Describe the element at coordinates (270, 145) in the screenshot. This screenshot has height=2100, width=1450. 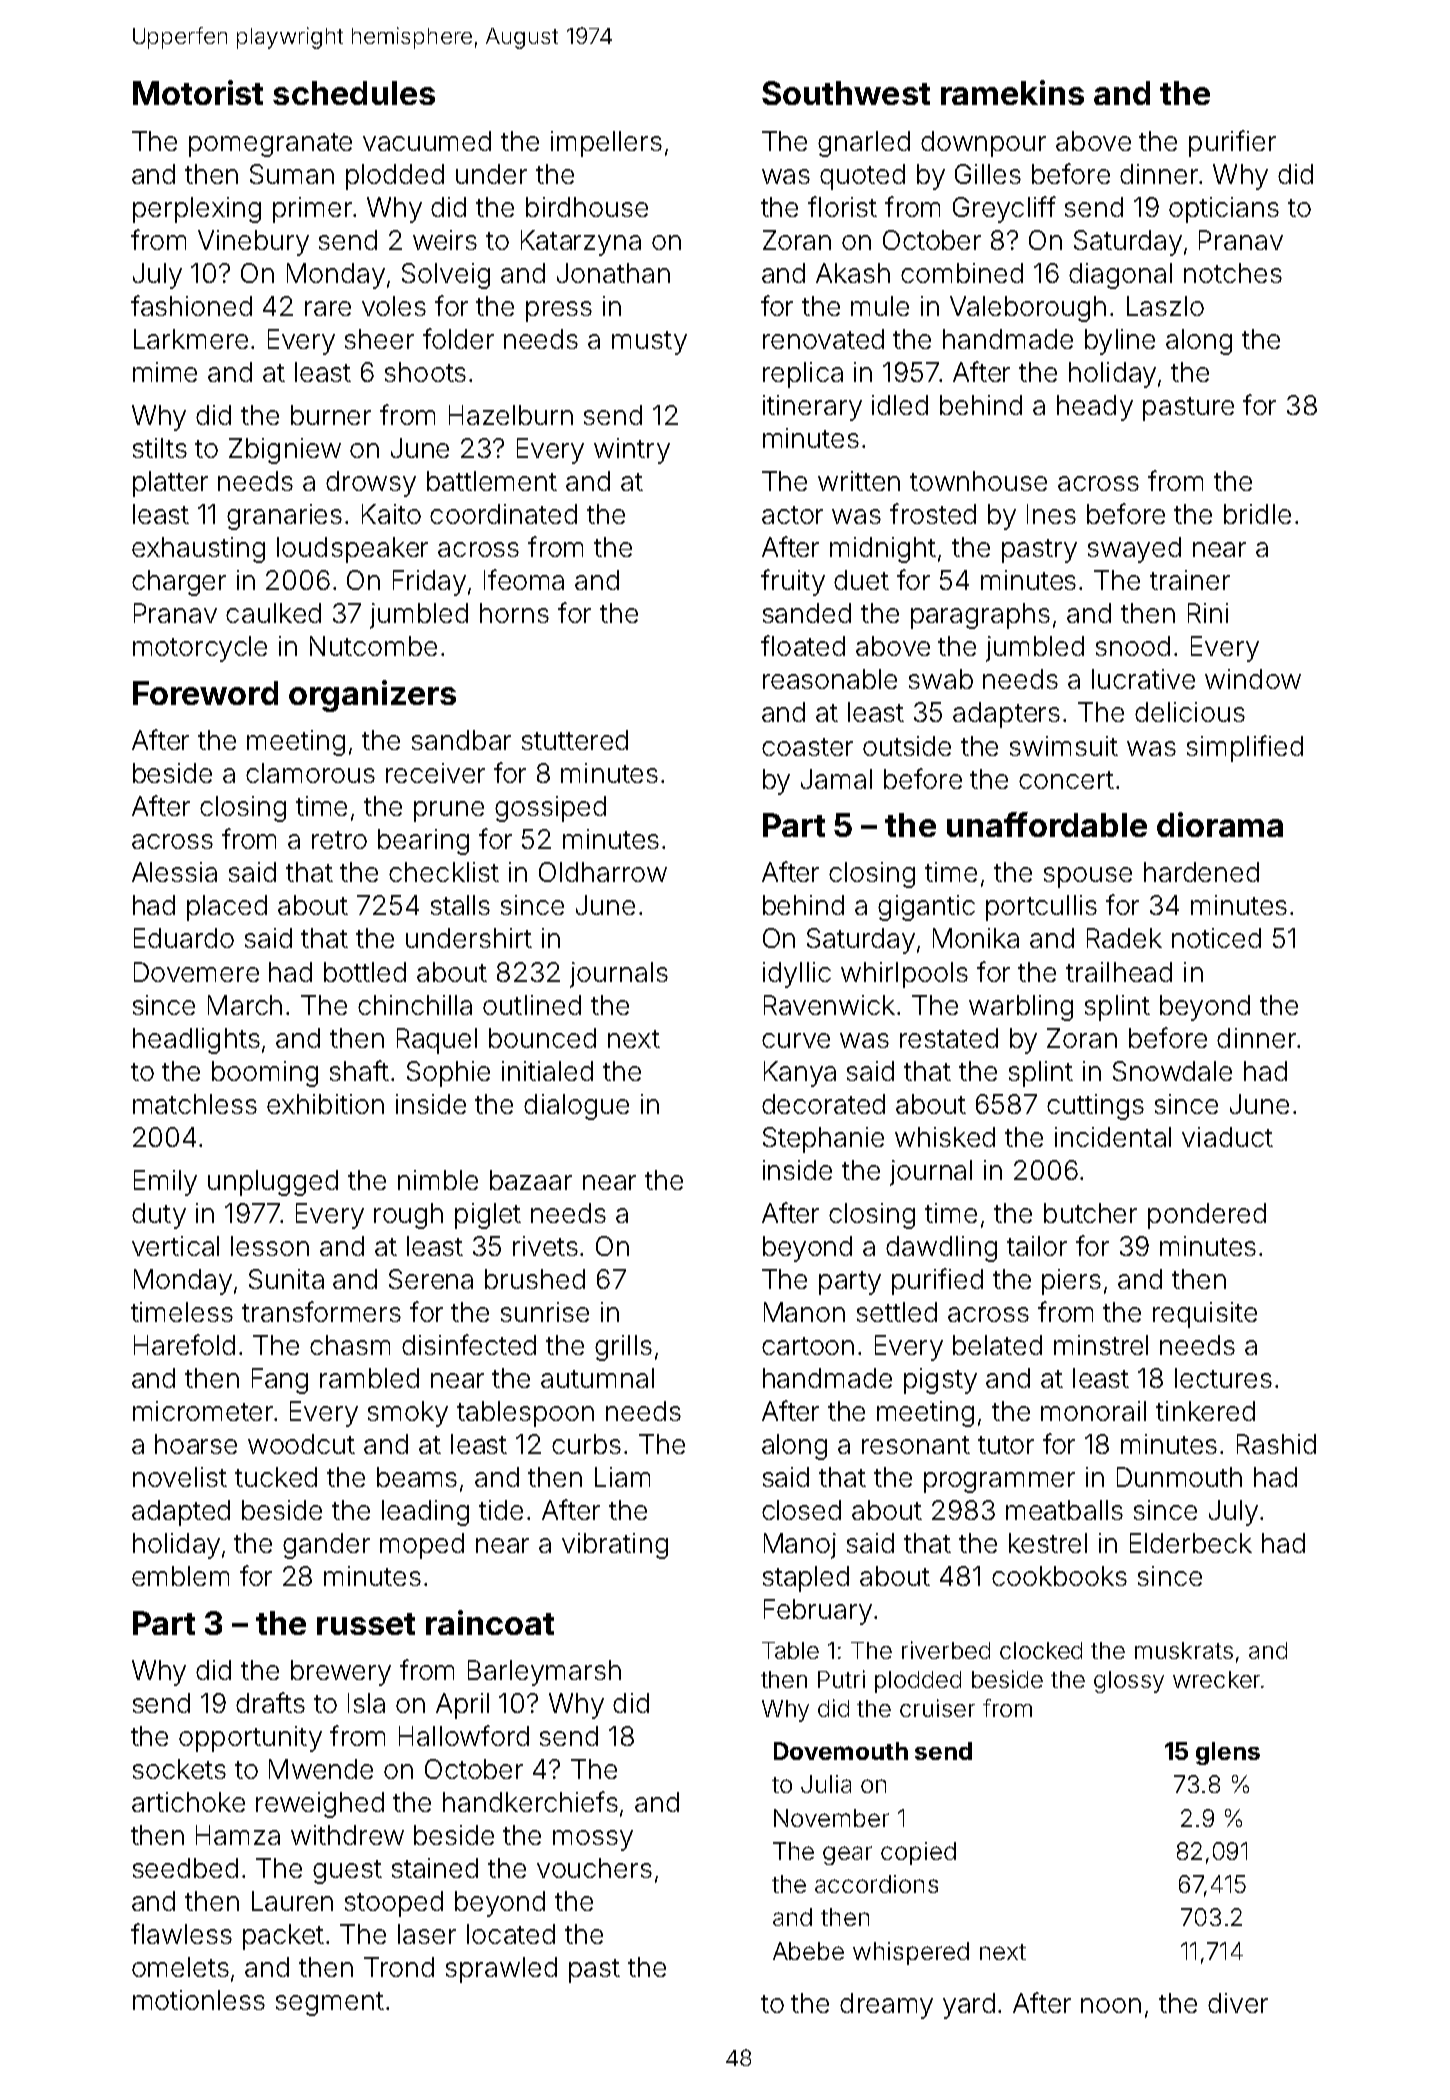
I see `pomegranate` at that location.
